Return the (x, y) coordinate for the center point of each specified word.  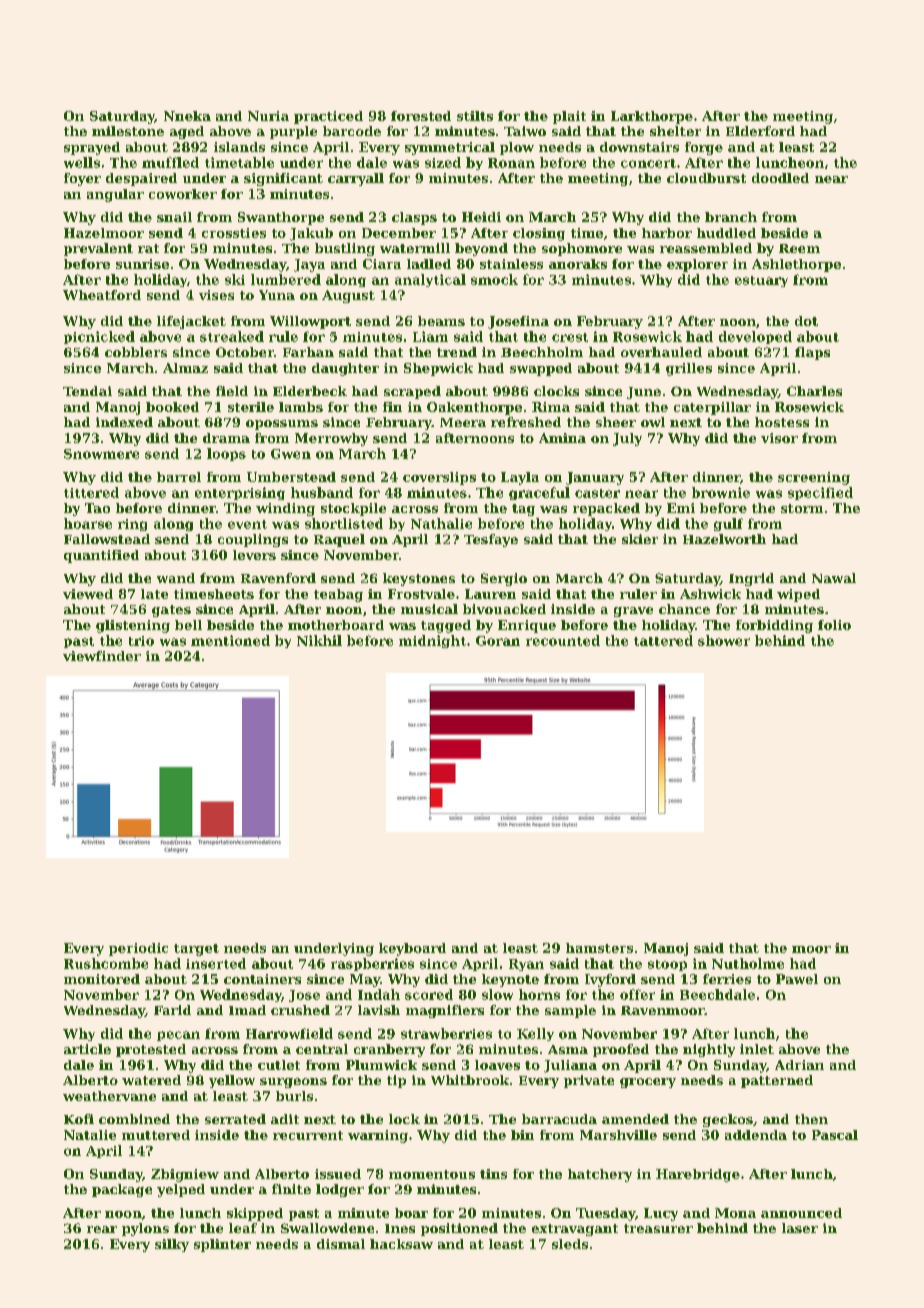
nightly (709, 1050)
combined (134, 1119)
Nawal (834, 578)
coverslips (439, 478)
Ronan (511, 163)
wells (82, 162)
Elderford (760, 131)
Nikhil (319, 640)
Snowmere (101, 454)
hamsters (599, 948)
